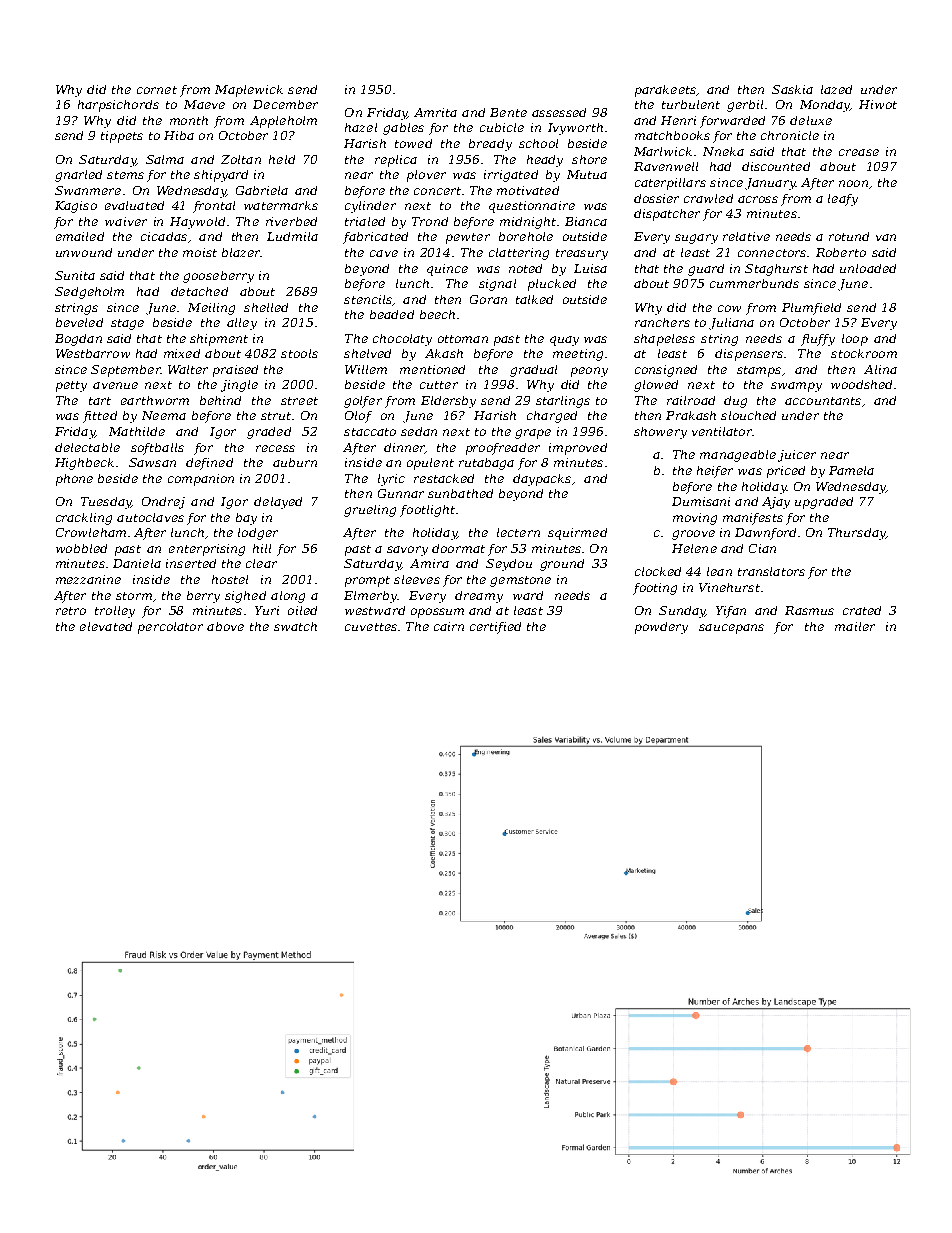 Image resolution: width=952 pixels, height=1233 pixels. What do you see at coordinates (370, 207) in the screenshot?
I see `cylinder` at bounding box center [370, 207].
